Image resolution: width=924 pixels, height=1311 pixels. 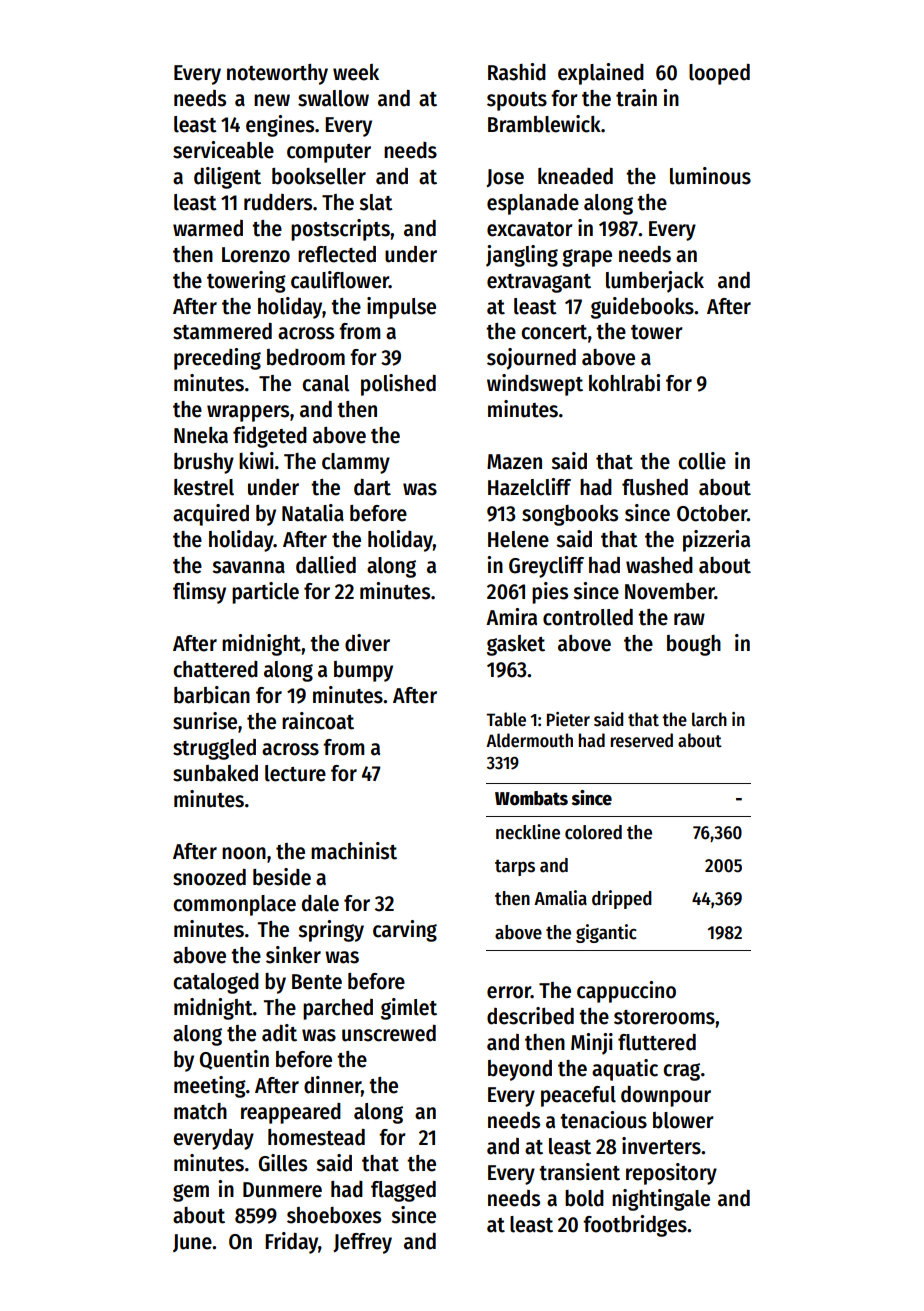 I want to click on Bramblewick, so click(x=544, y=124).
